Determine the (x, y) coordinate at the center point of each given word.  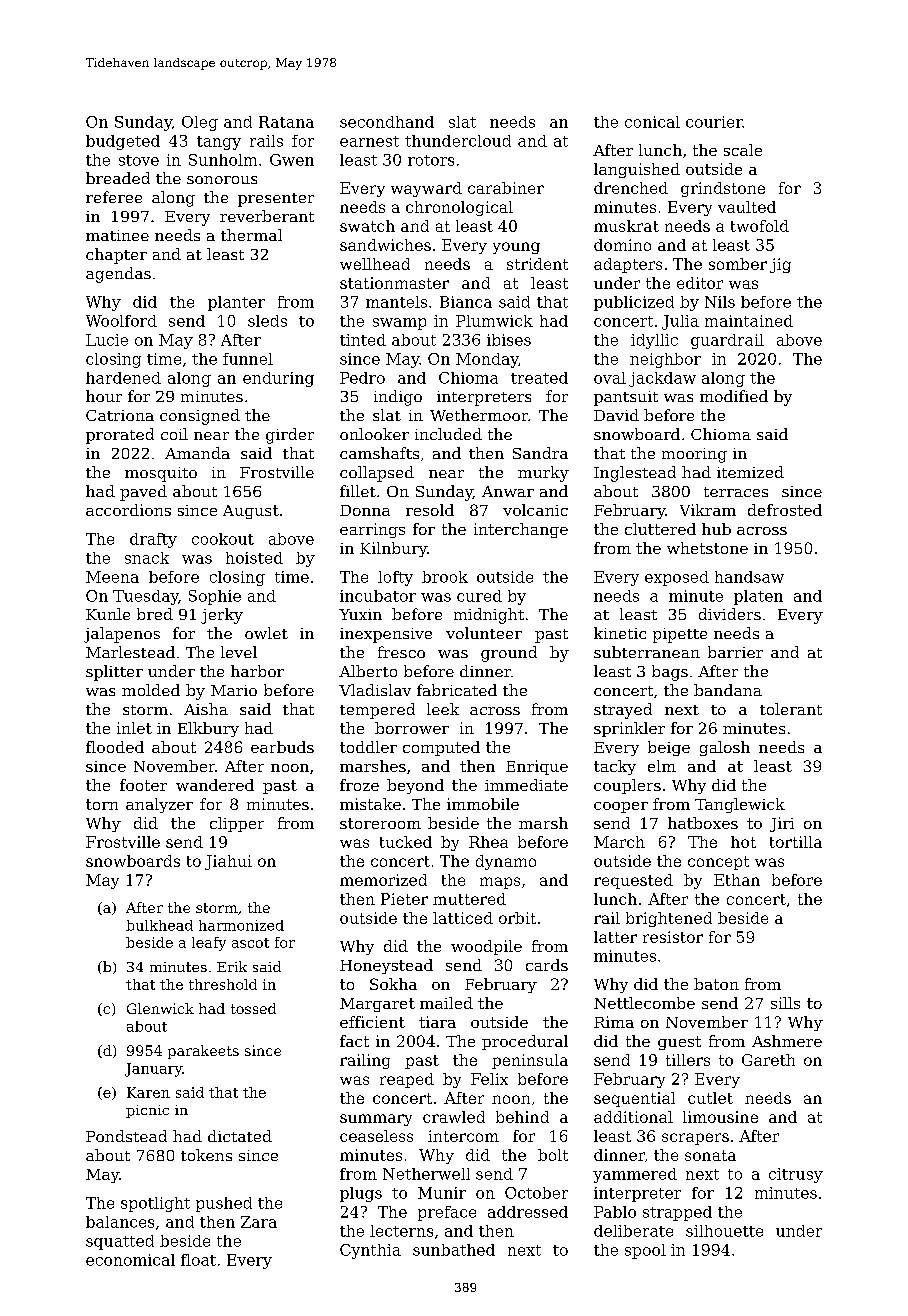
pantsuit (626, 398)
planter (236, 303)
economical (130, 1260)
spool (645, 1251)
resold (430, 510)
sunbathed (454, 1250)
